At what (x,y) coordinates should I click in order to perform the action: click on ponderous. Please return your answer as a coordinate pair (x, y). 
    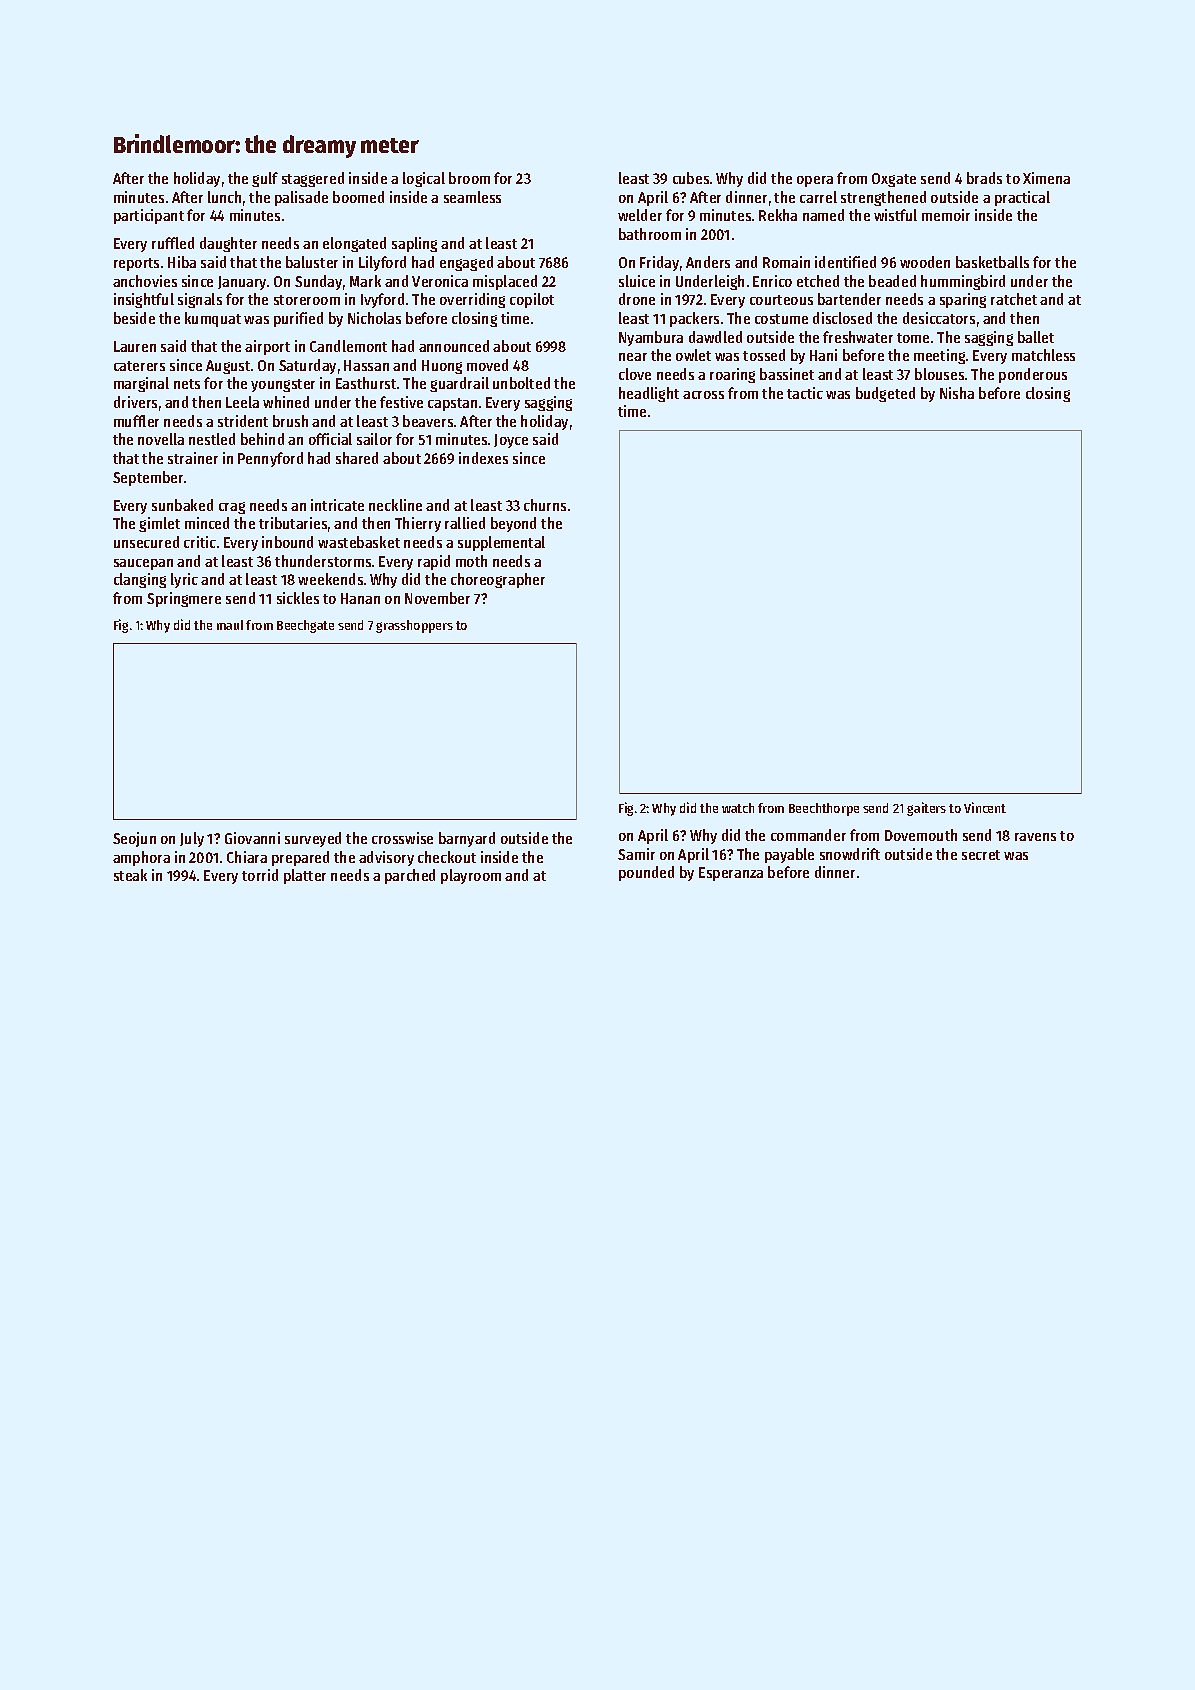
    Looking at the image, I should click on (1033, 375).
